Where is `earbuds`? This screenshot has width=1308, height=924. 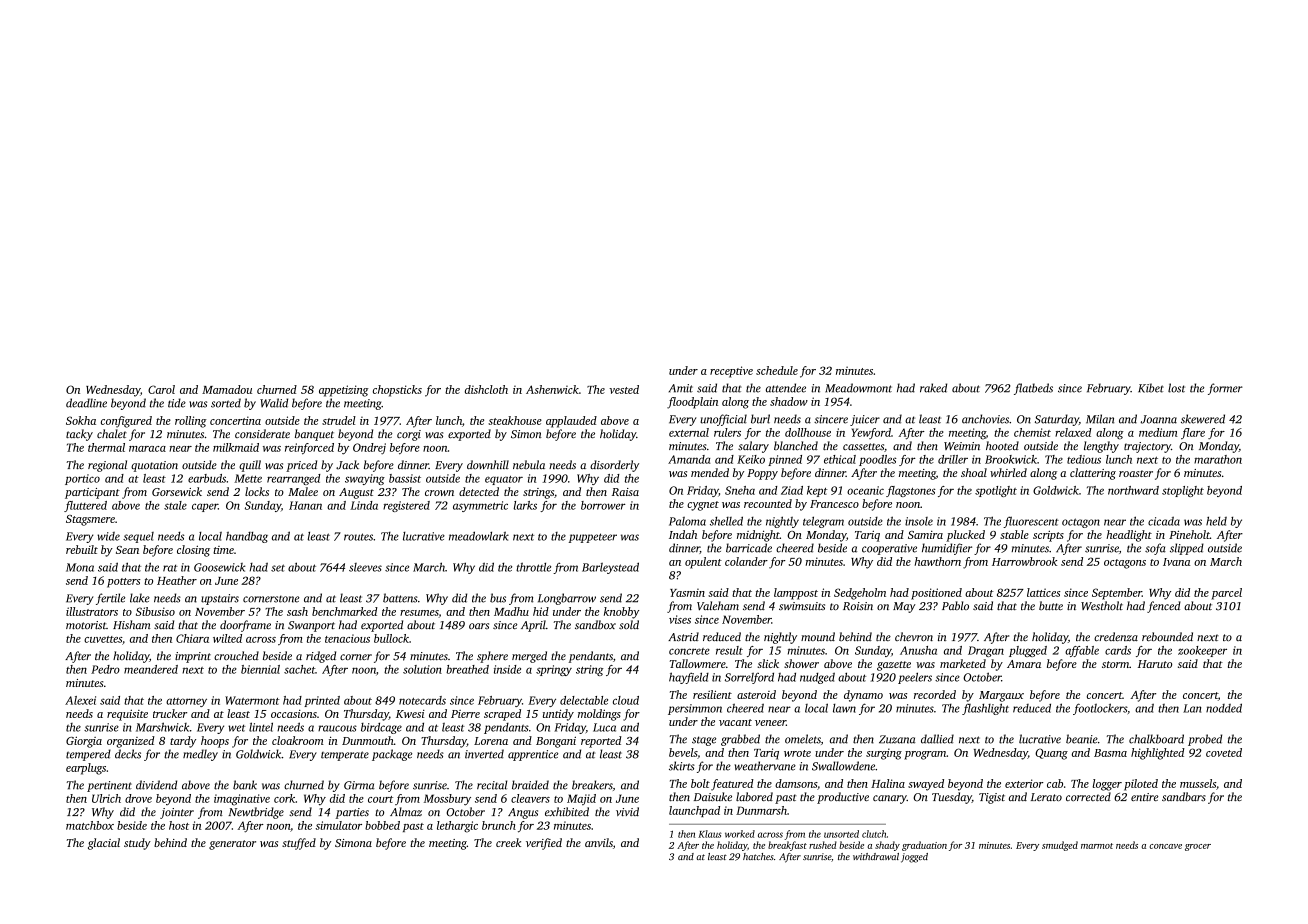
earbuds is located at coordinates (207, 478).
